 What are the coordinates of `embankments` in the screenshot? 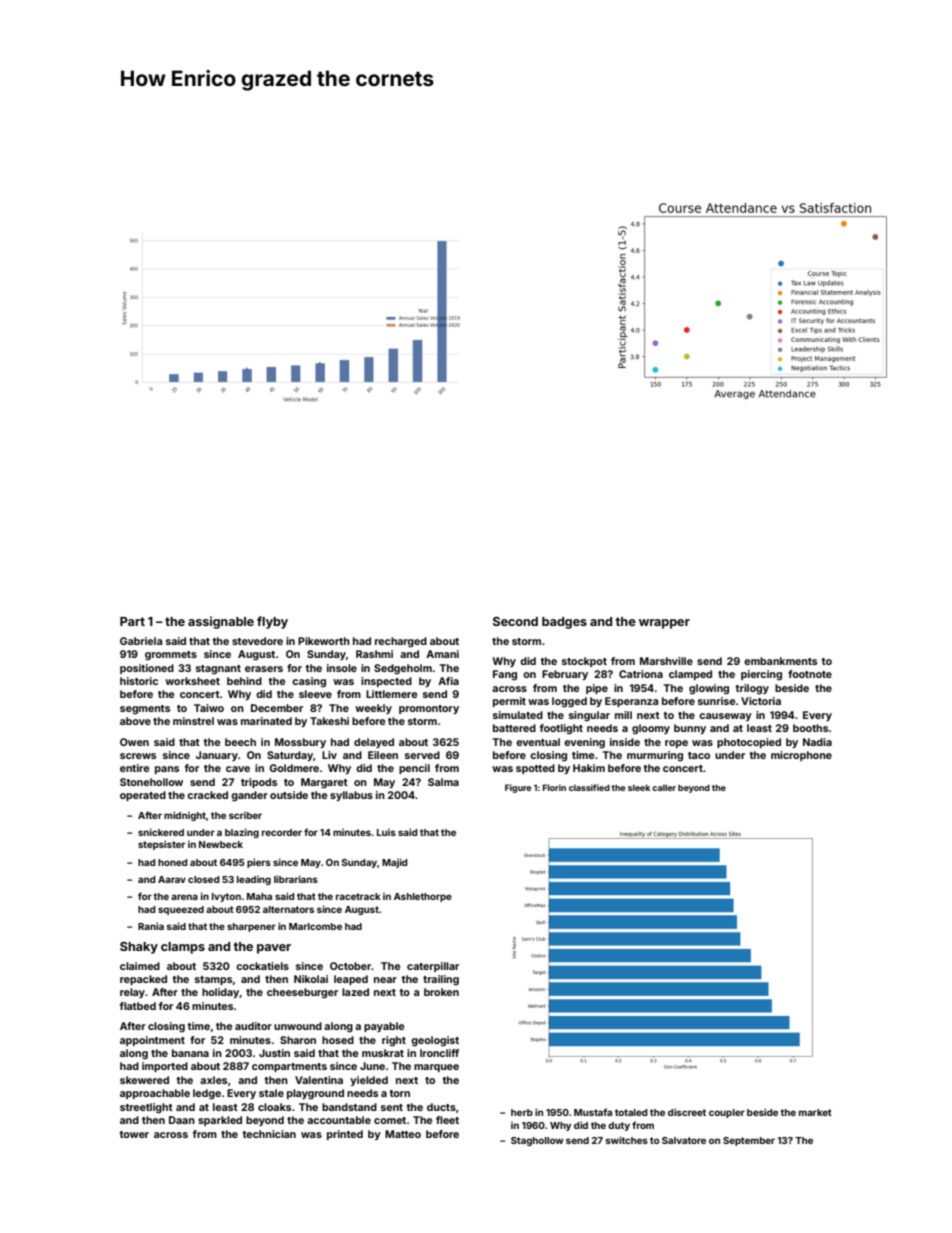 It's located at (780, 661).
